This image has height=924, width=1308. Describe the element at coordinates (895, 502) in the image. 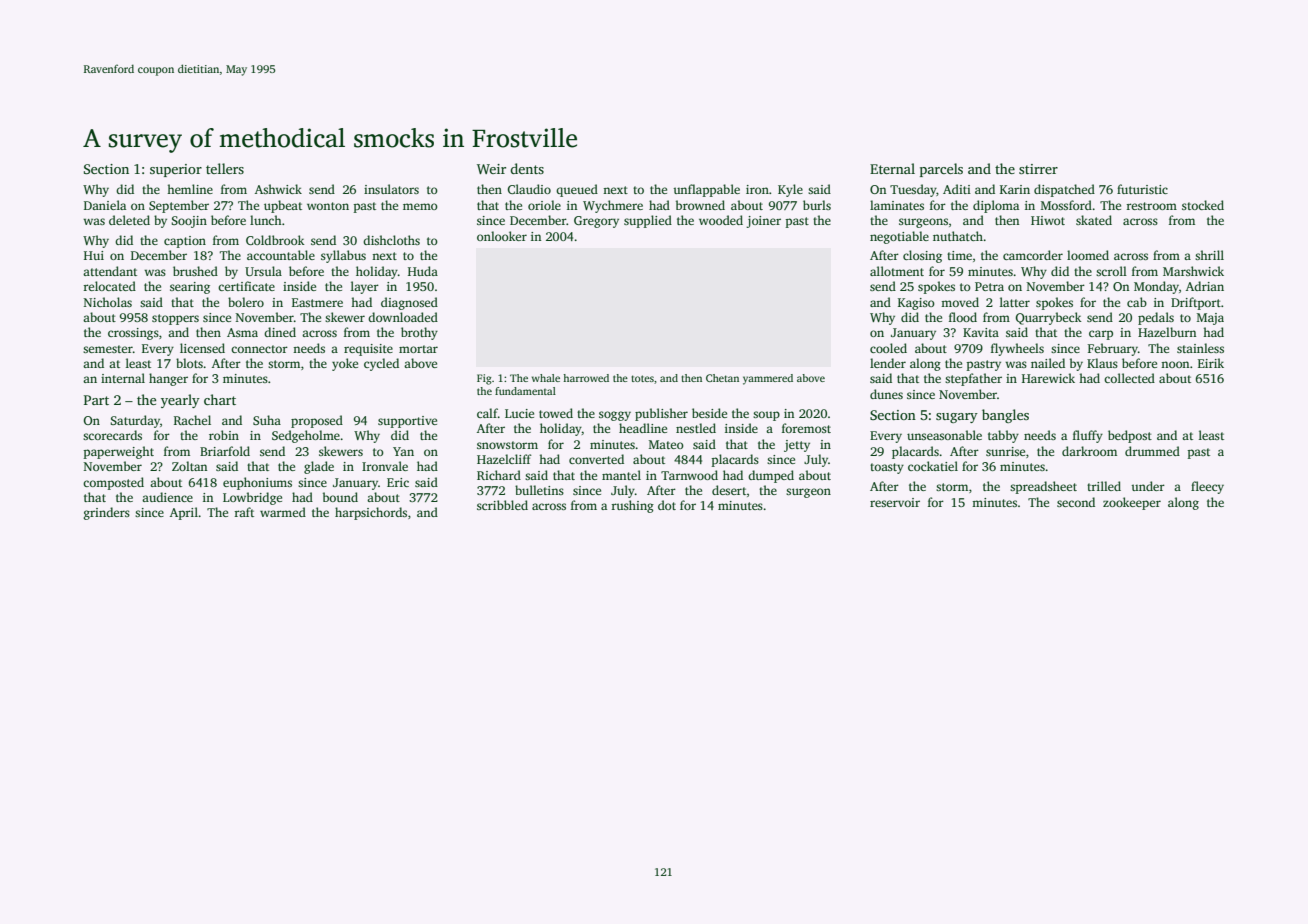

I see `reservoir` at that location.
